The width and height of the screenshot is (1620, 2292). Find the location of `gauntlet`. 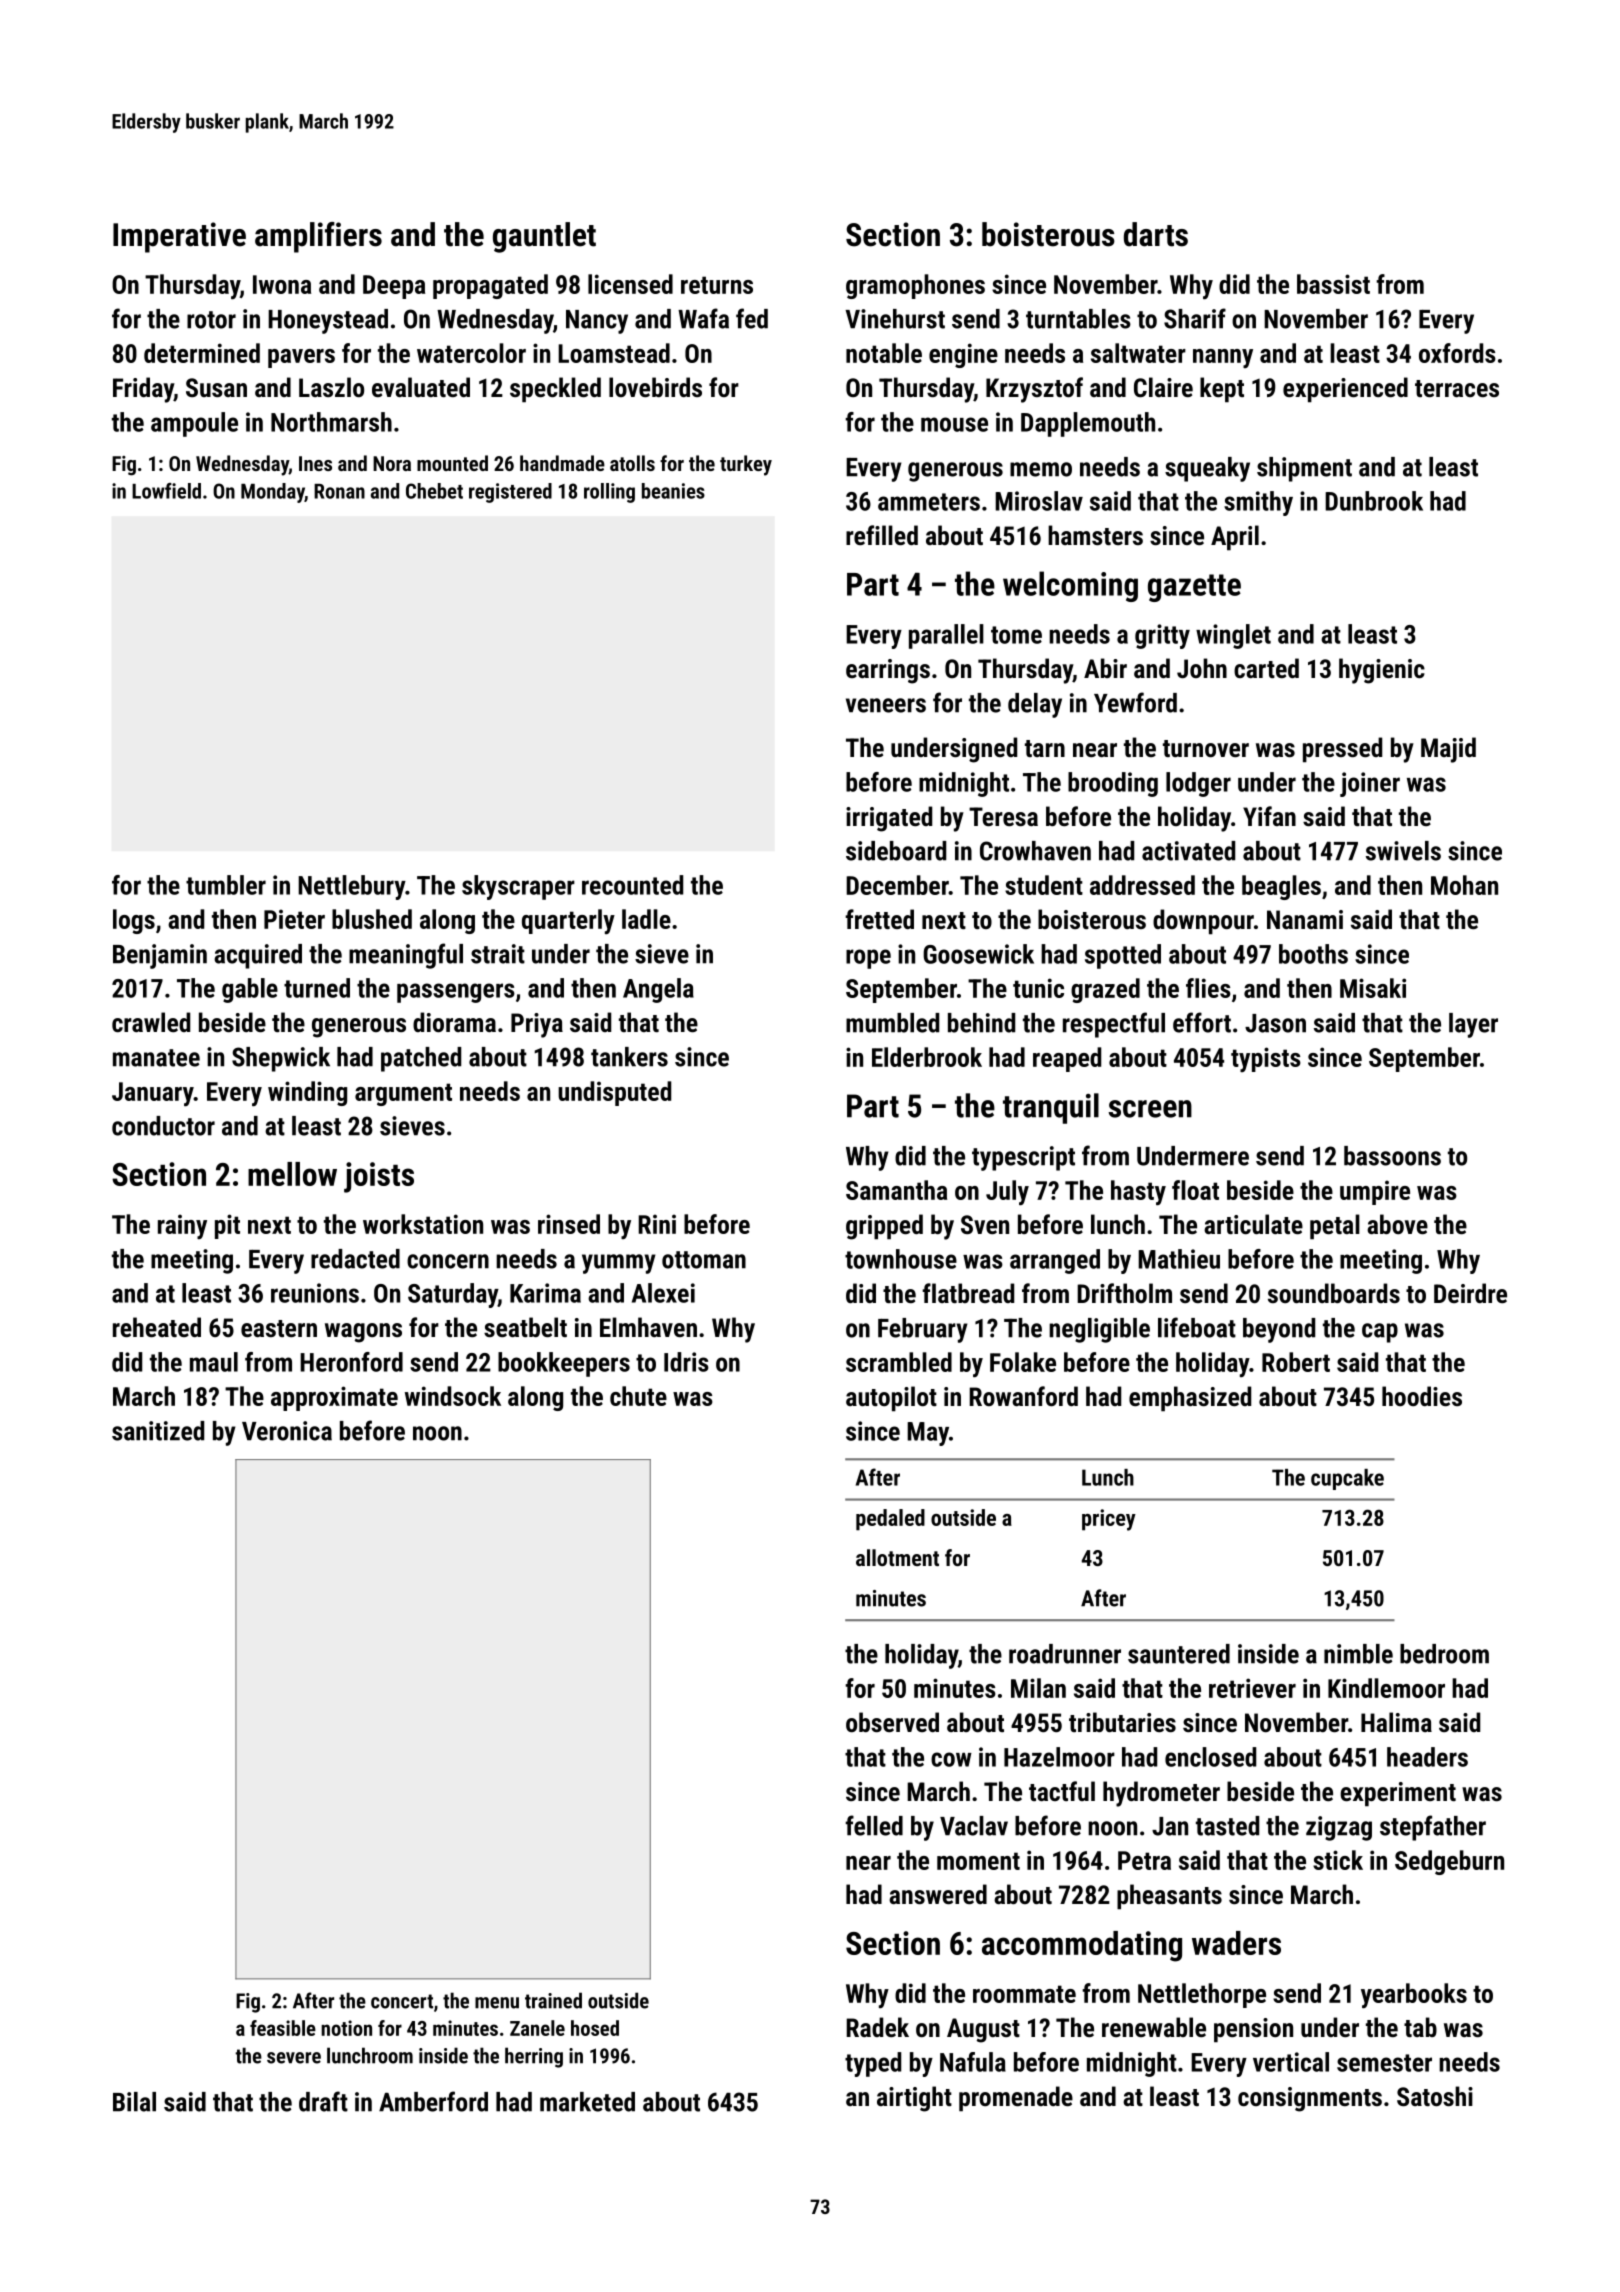

gauntlet is located at coordinates (544, 237).
